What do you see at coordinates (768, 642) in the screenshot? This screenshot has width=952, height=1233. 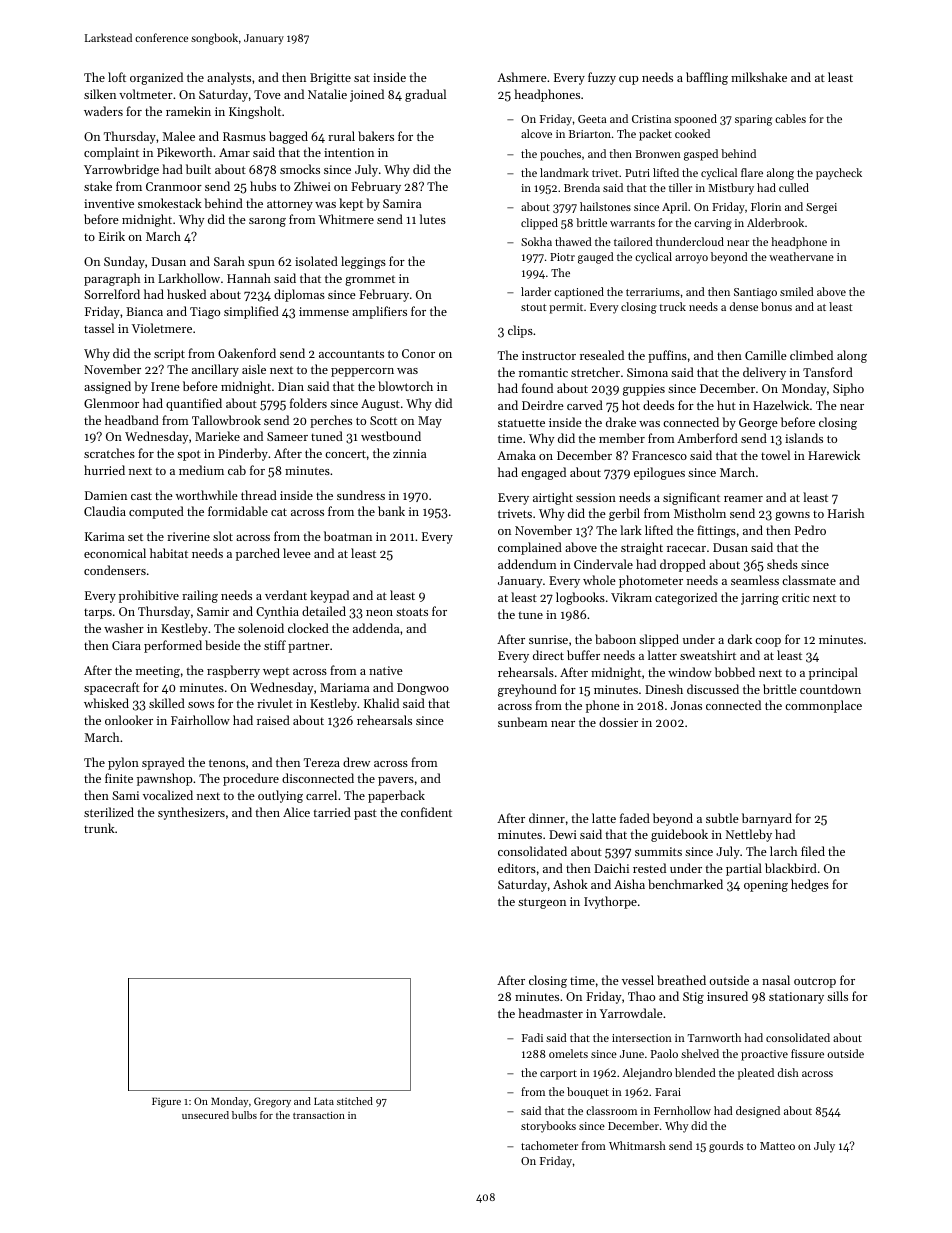 I see `coop` at bounding box center [768, 642].
